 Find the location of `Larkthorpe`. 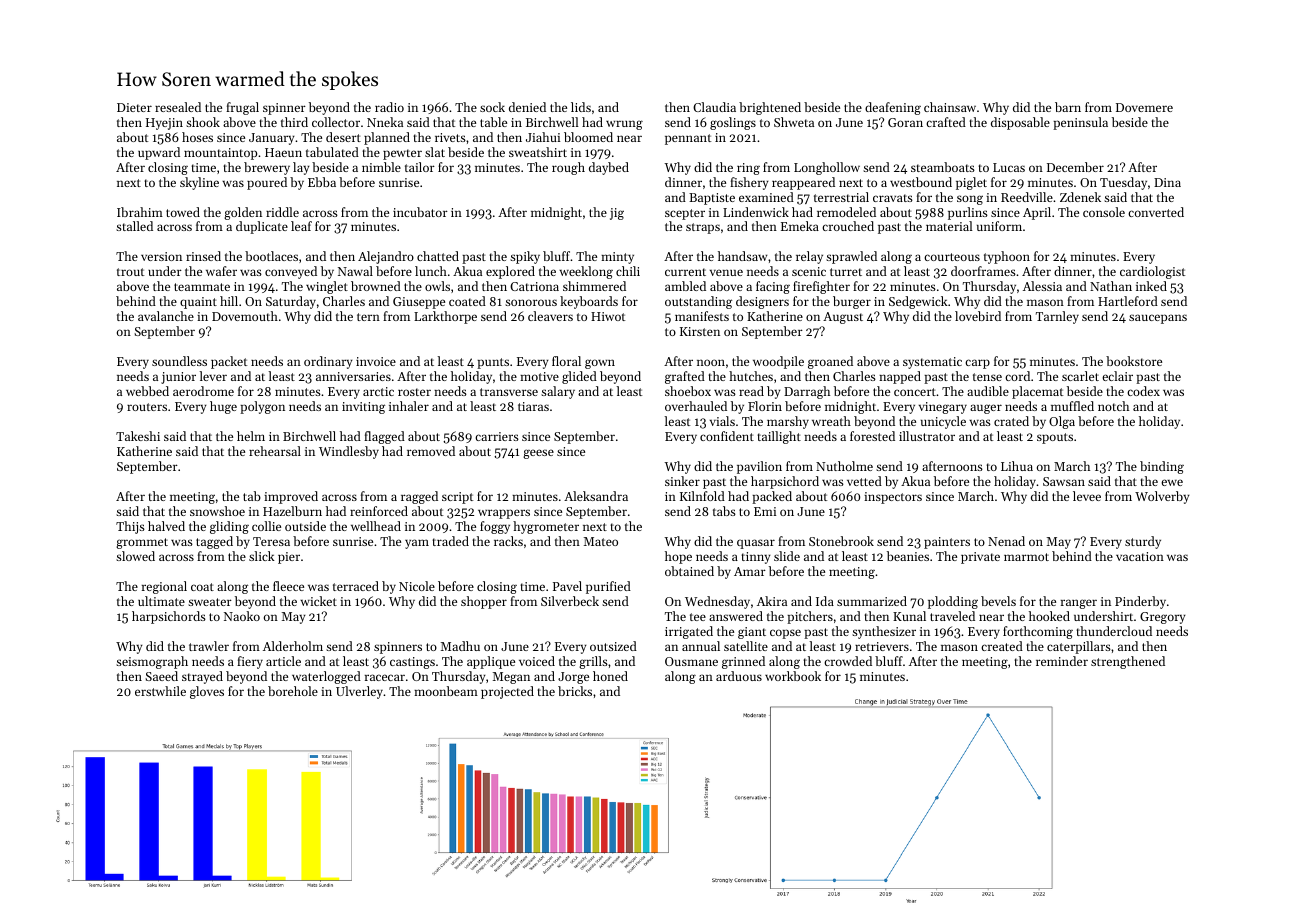

Larkthorpe is located at coordinates (445, 317).
